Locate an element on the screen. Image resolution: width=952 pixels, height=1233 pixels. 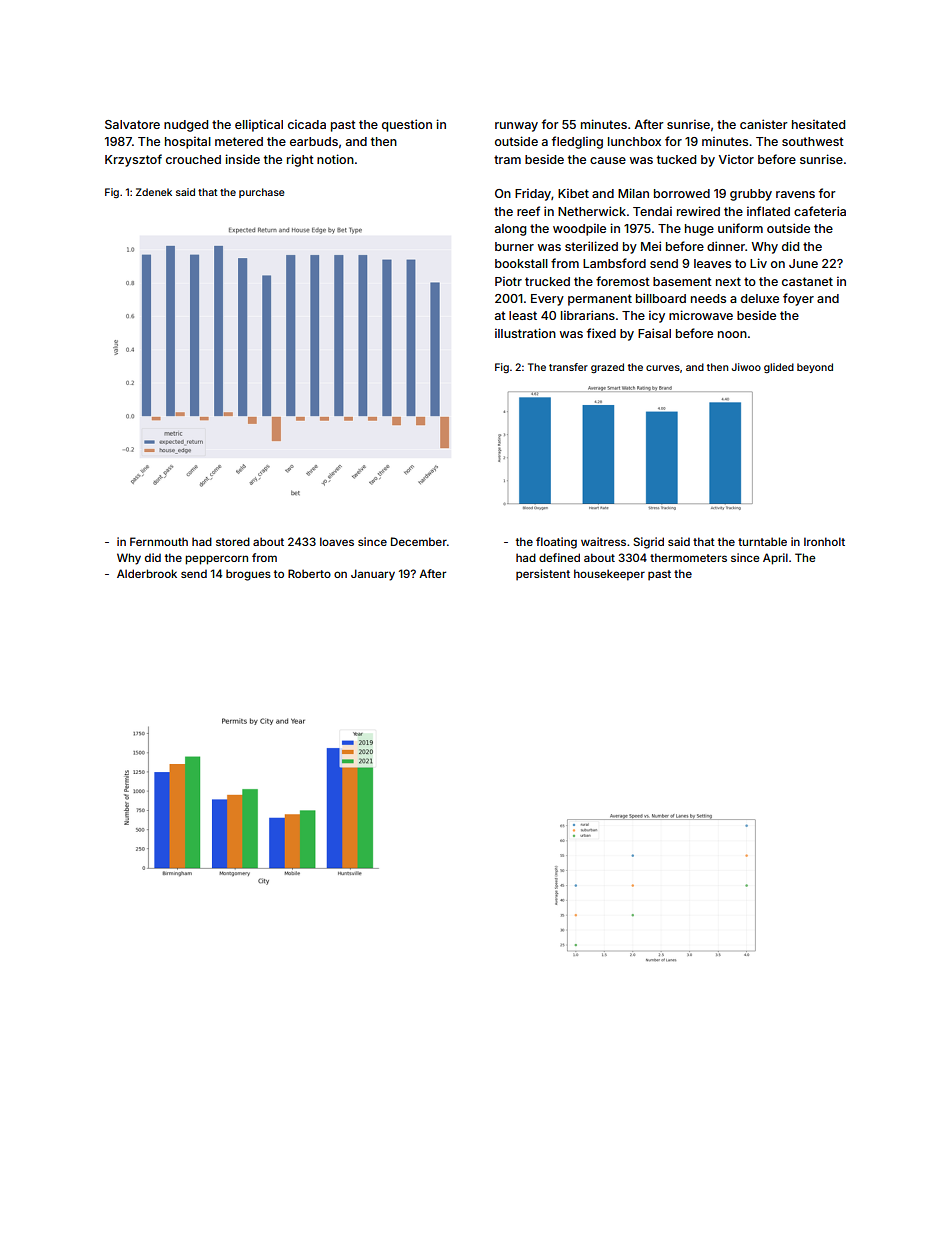
reef is located at coordinates (528, 211).
